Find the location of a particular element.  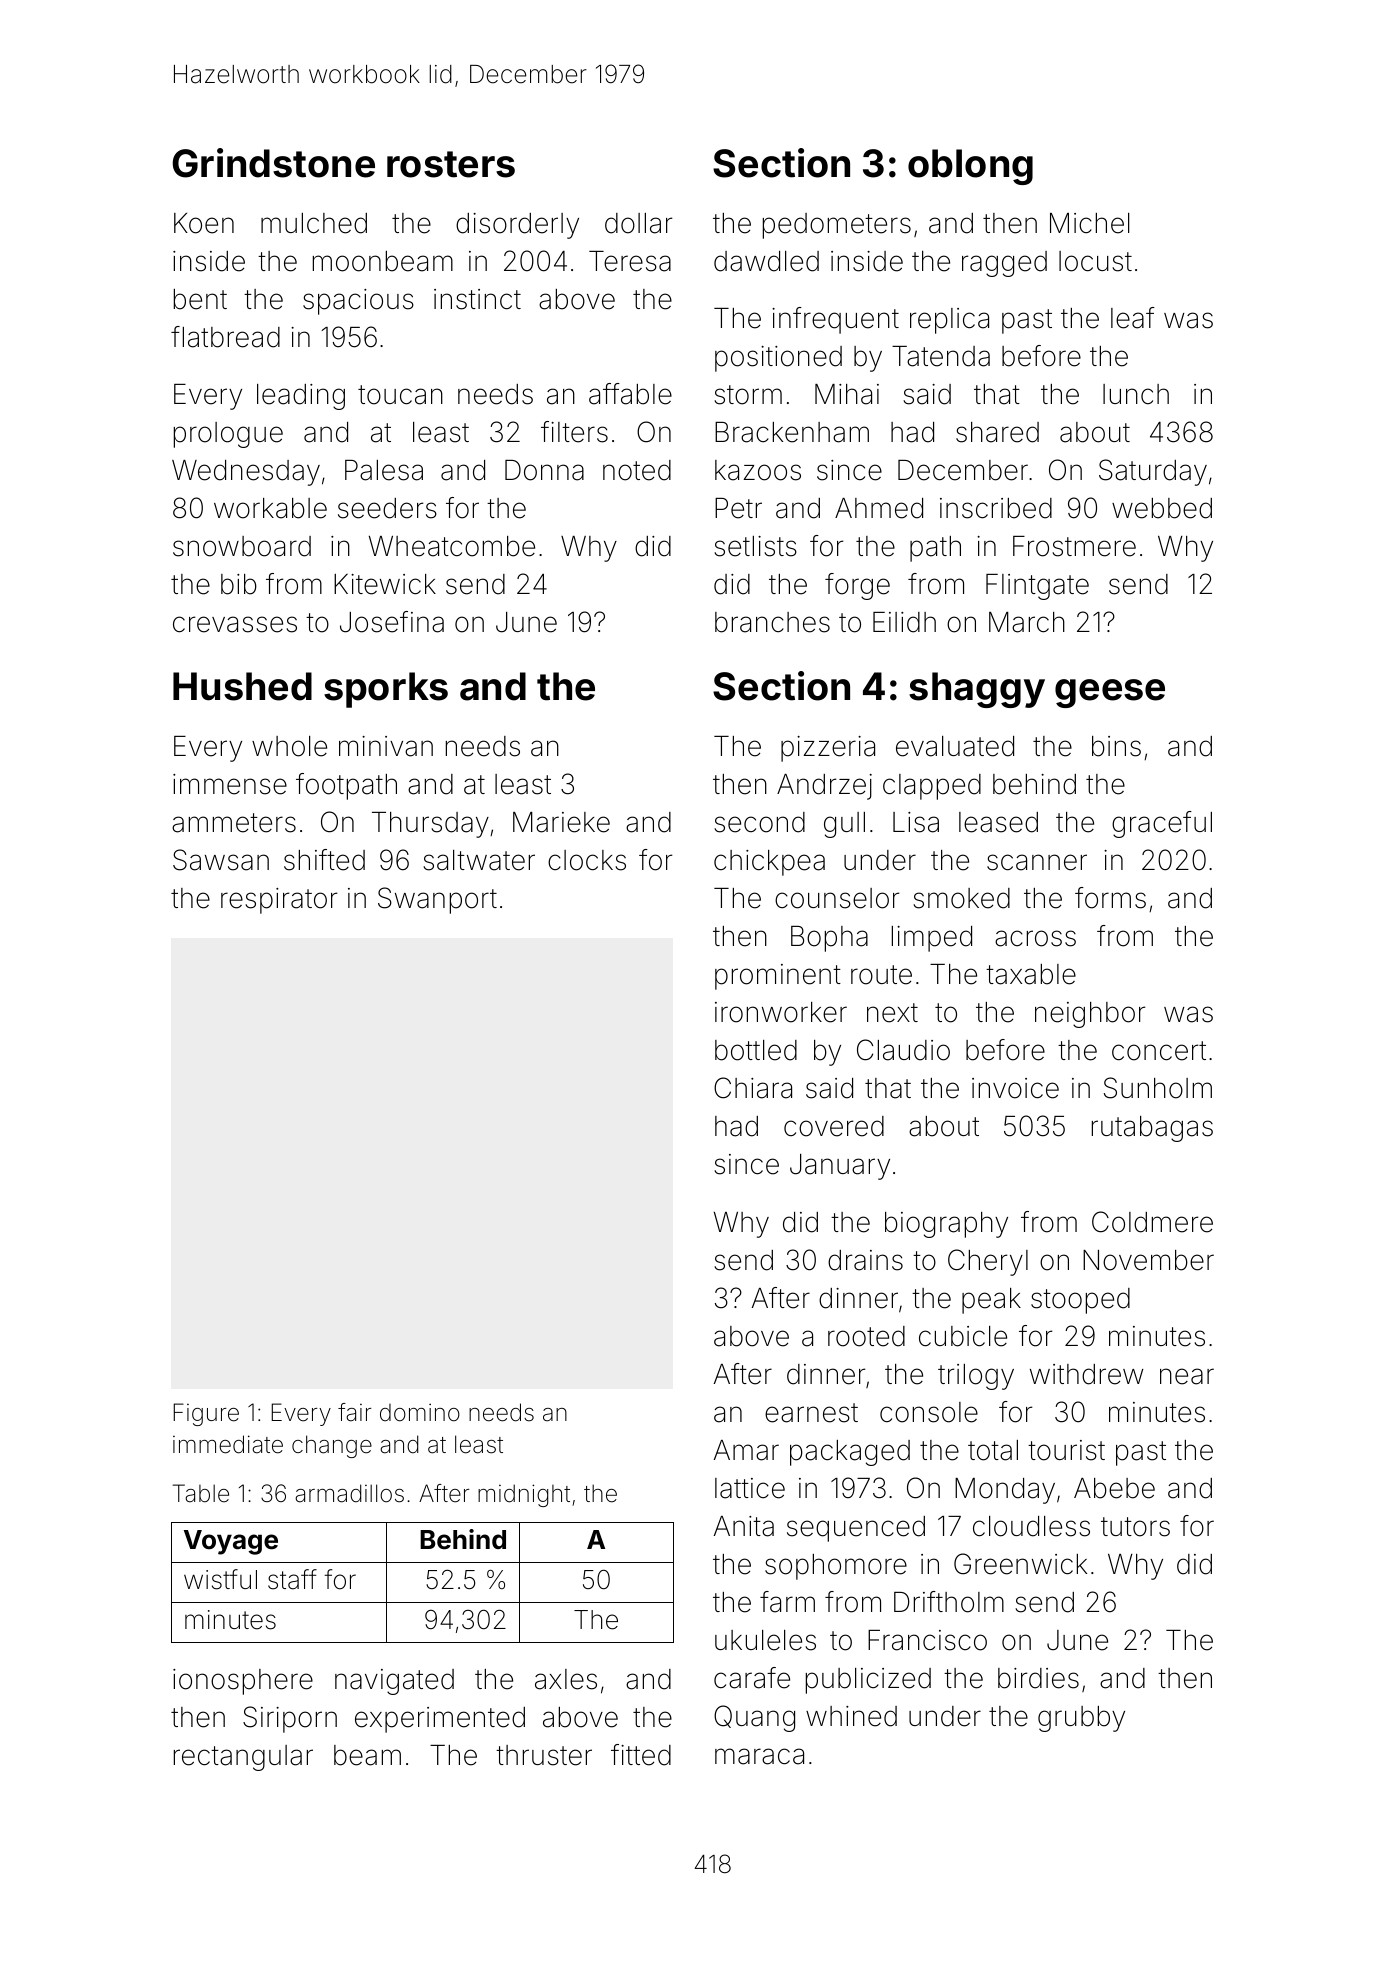

chickpea is located at coordinates (769, 863).
